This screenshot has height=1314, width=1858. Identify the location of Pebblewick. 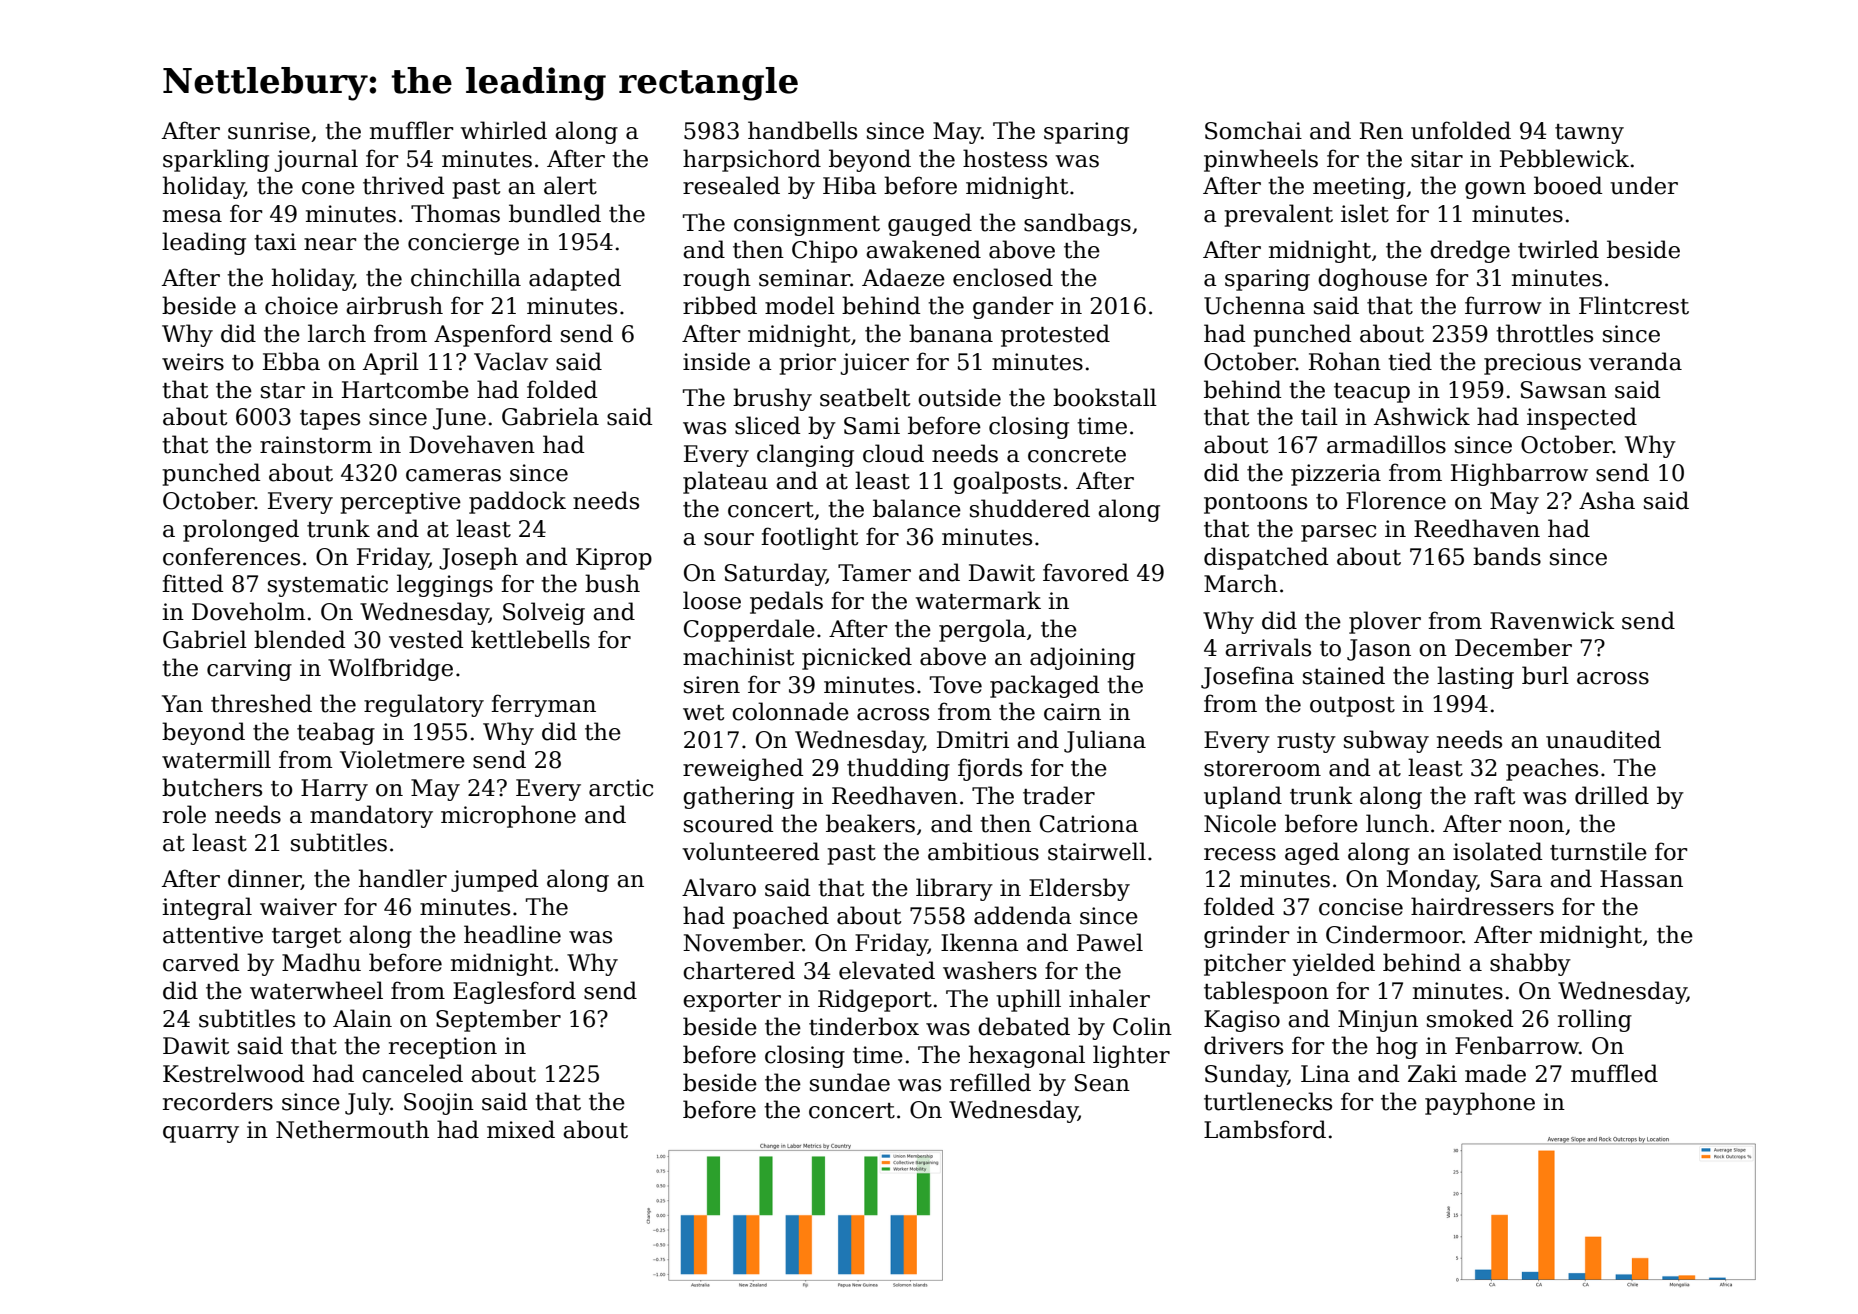
(1564, 158).
